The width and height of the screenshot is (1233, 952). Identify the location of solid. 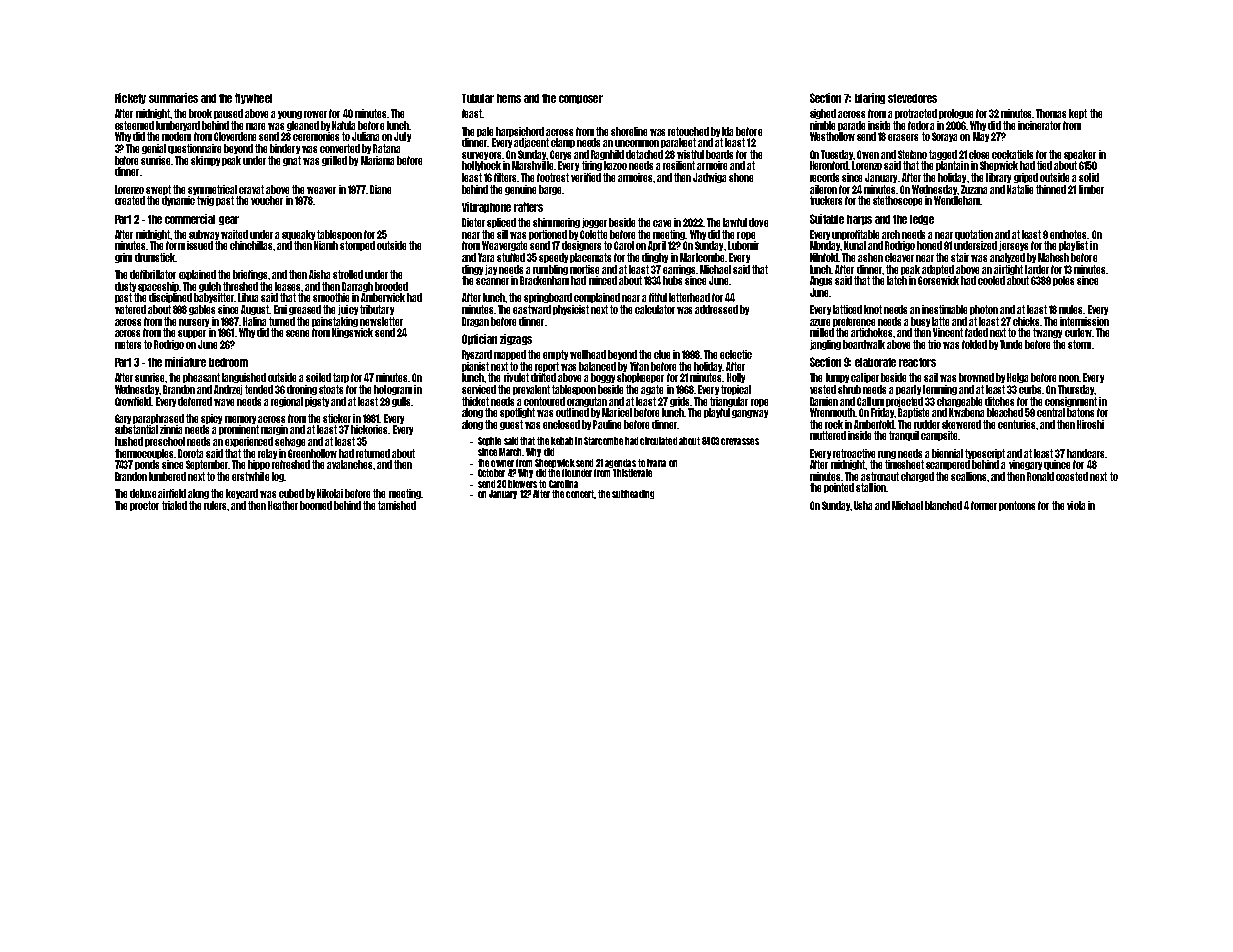
(1089, 177).
